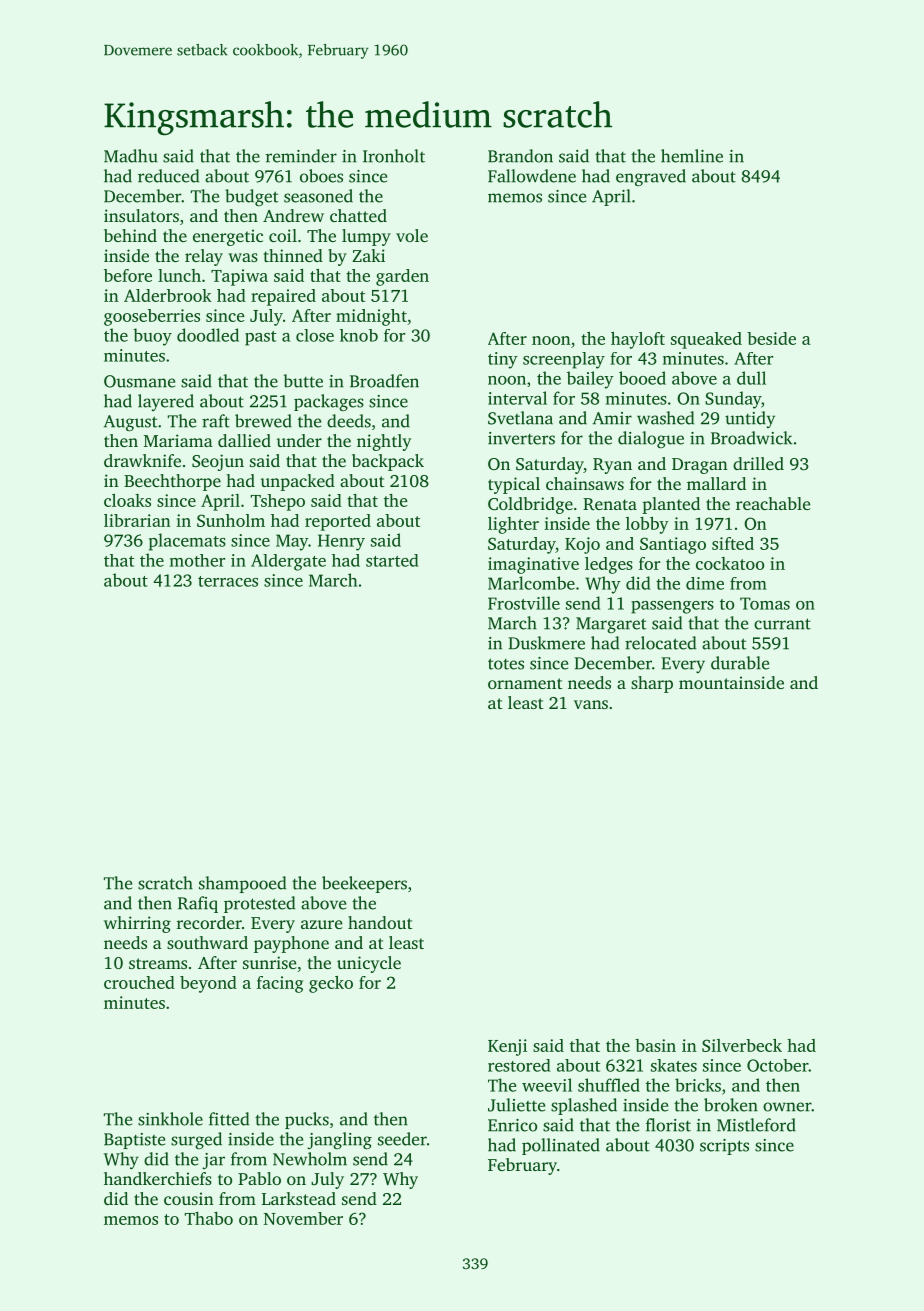 The width and height of the page is (924, 1311). Describe the element at coordinates (692, 156) in the page. I see `hemline` at that location.
